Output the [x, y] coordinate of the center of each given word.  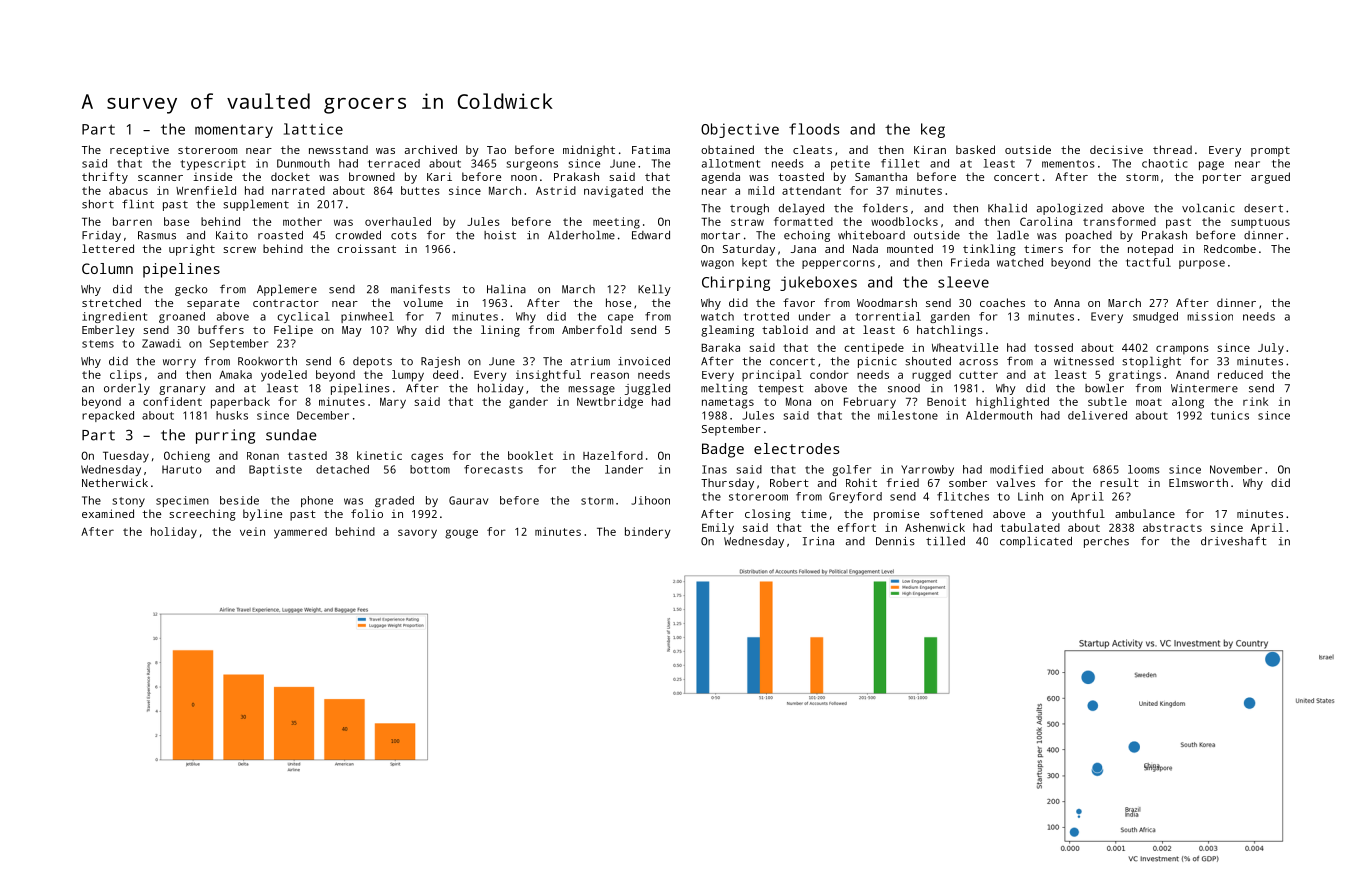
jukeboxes [818, 283]
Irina [818, 541]
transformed [1119, 221]
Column [107, 268]
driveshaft [1234, 541]
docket [290, 176]
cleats [812, 149]
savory [417, 534]
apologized [1070, 209]
